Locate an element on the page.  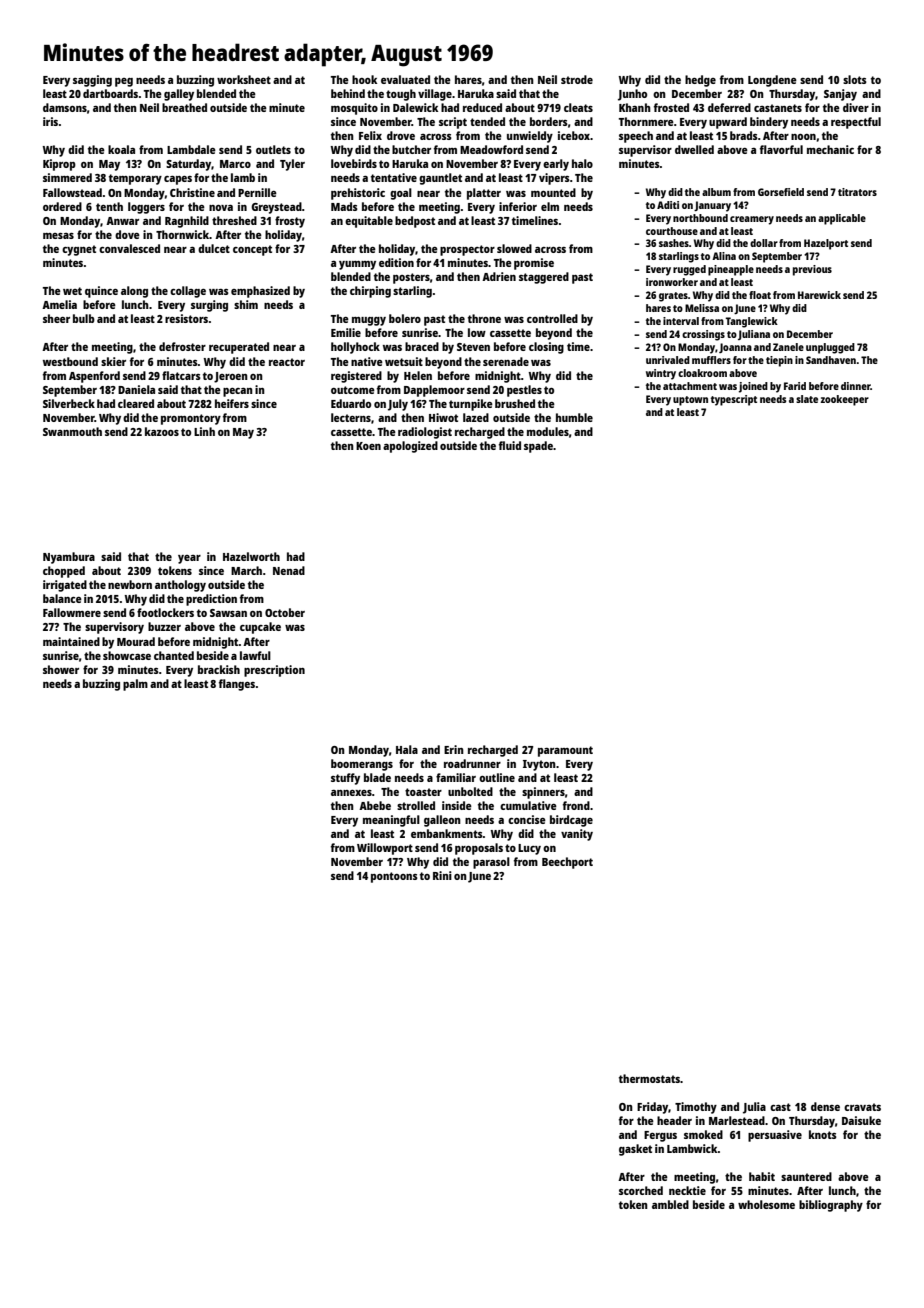
turnpike is located at coordinates (471, 405).
